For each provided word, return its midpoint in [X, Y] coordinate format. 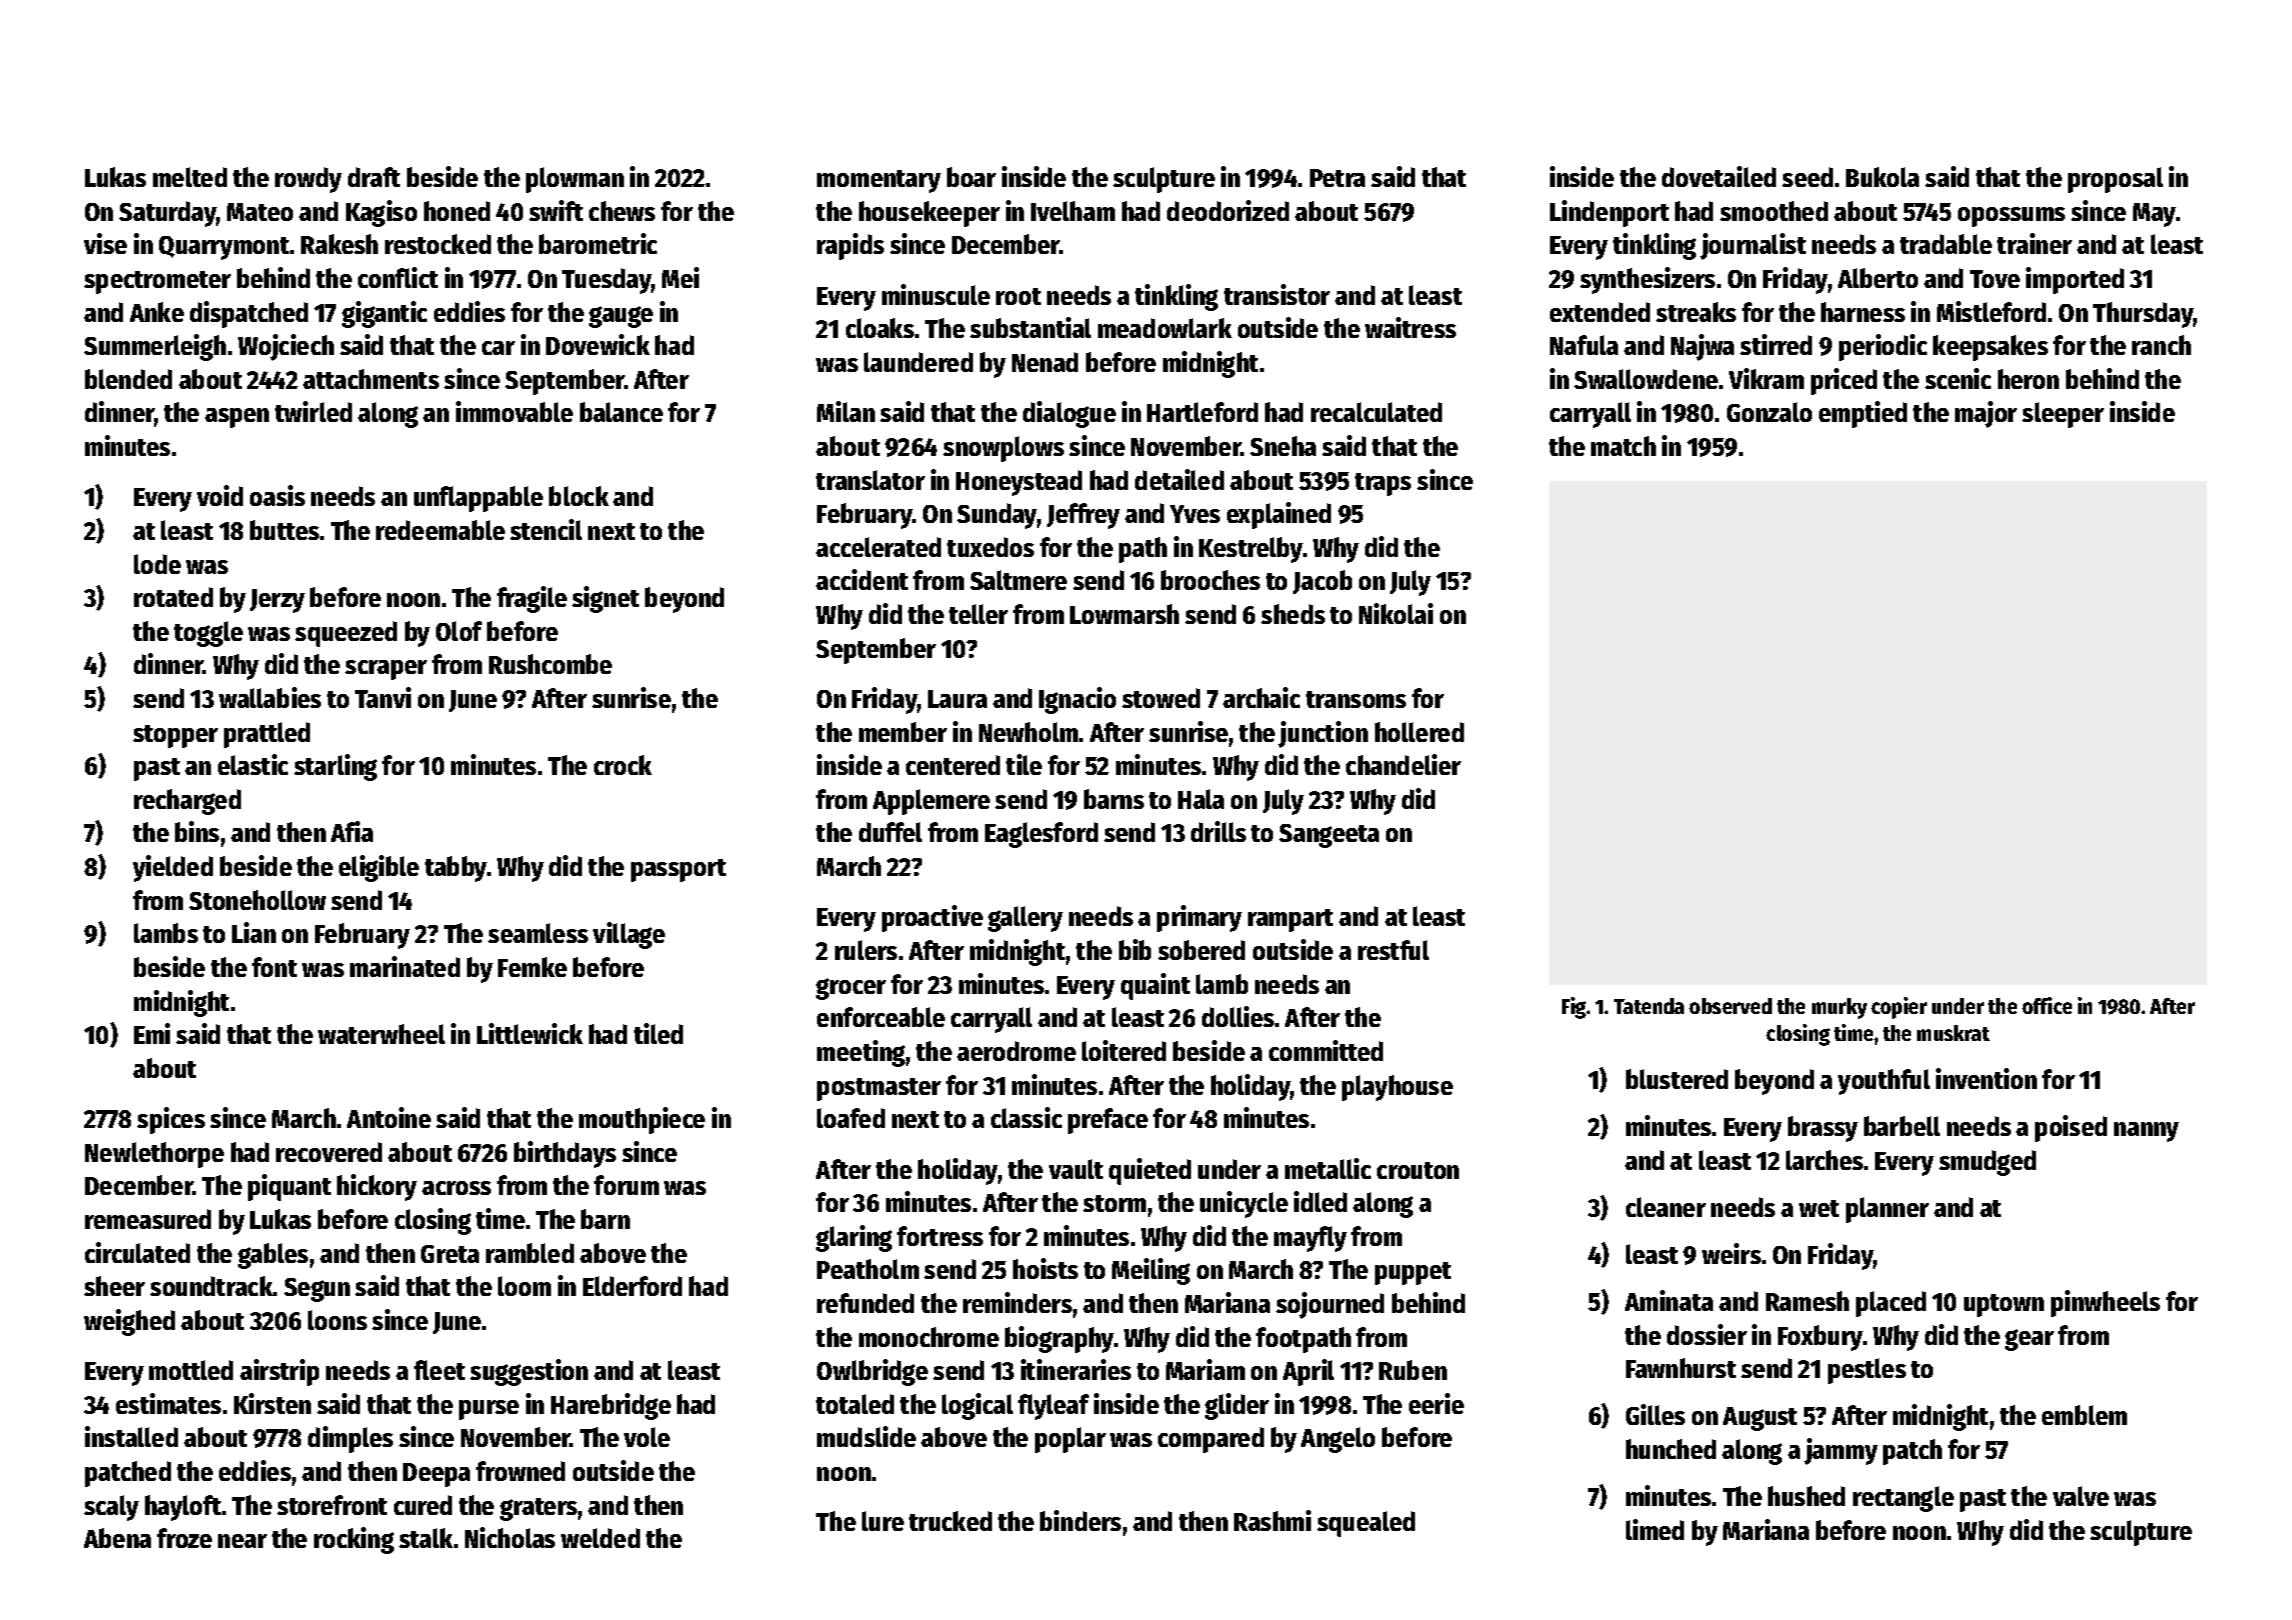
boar [971, 177]
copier [1899, 1008]
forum [626, 1185]
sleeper [2063, 415]
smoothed [1774, 211]
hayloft [183, 1508]
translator [870, 480]
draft [374, 177]
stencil [546, 529]
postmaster [879, 1089]
